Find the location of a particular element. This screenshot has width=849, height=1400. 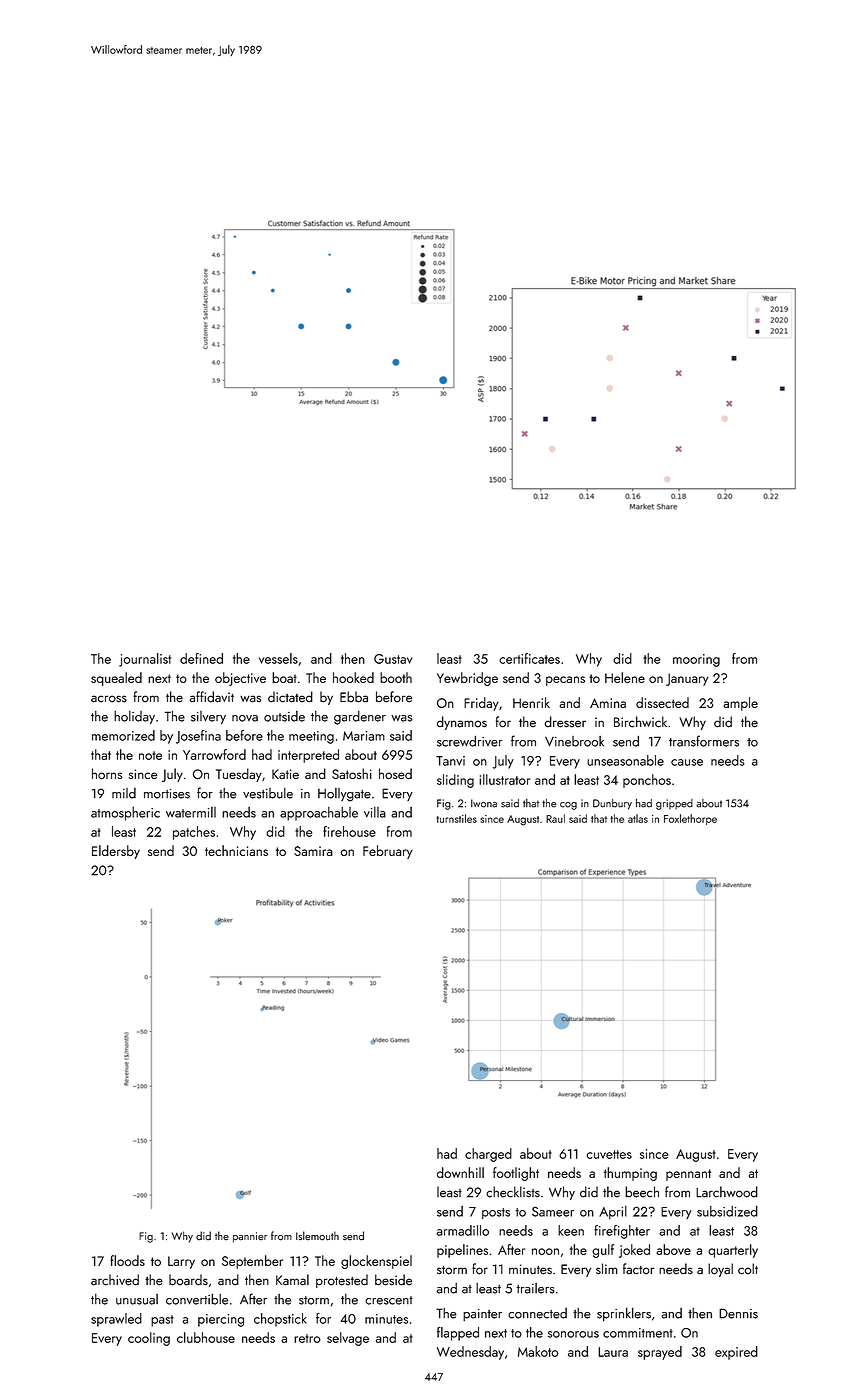

clubhouse is located at coordinates (206, 1337).
